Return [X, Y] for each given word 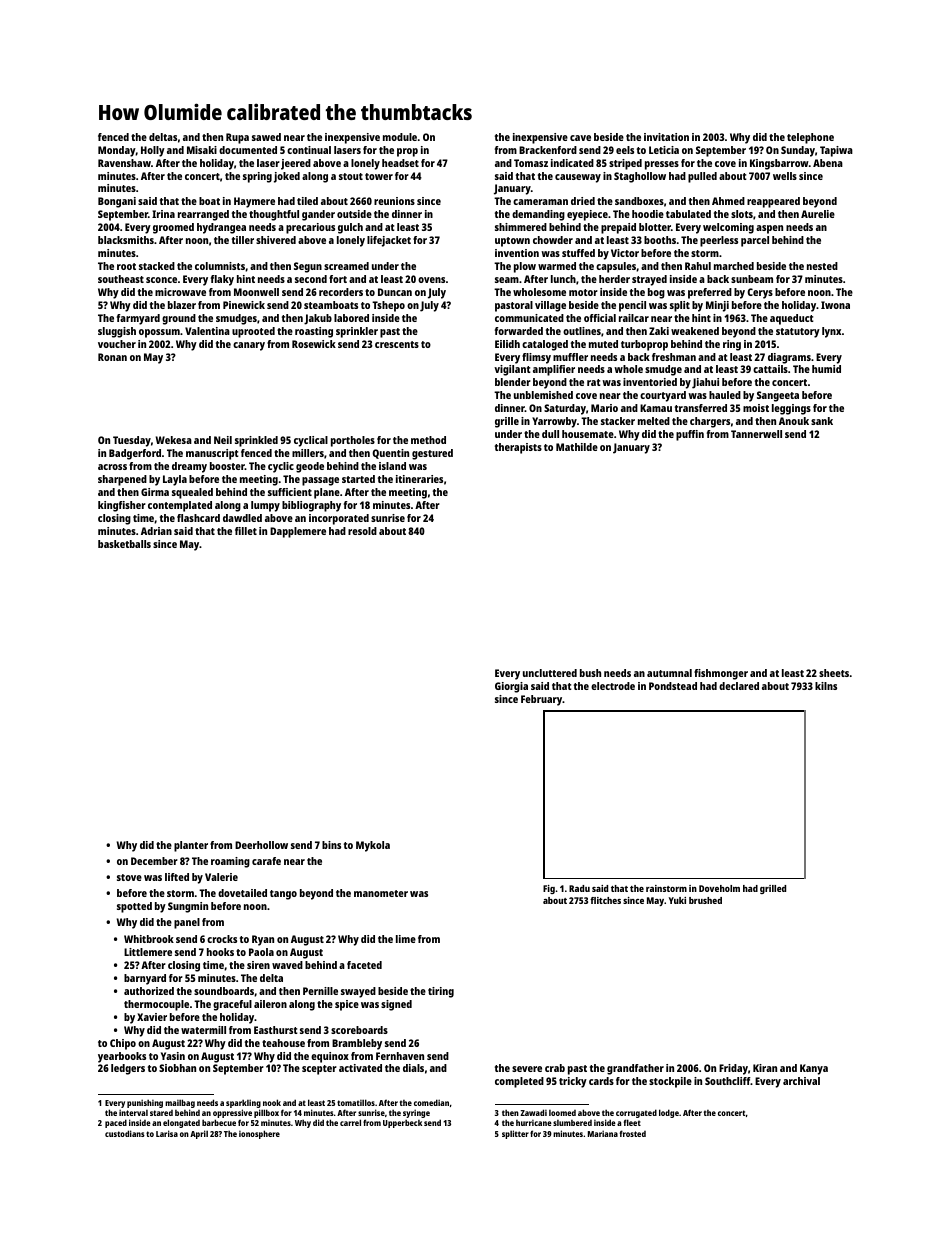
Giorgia [511, 687]
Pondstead [673, 686]
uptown [512, 242]
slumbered [572, 1123]
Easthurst [276, 1030]
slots [742, 214]
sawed [266, 137]
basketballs [124, 544]
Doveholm [719, 888]
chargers [710, 422]
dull [550, 434]
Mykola [373, 846]
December [154, 861]
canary [249, 346]
